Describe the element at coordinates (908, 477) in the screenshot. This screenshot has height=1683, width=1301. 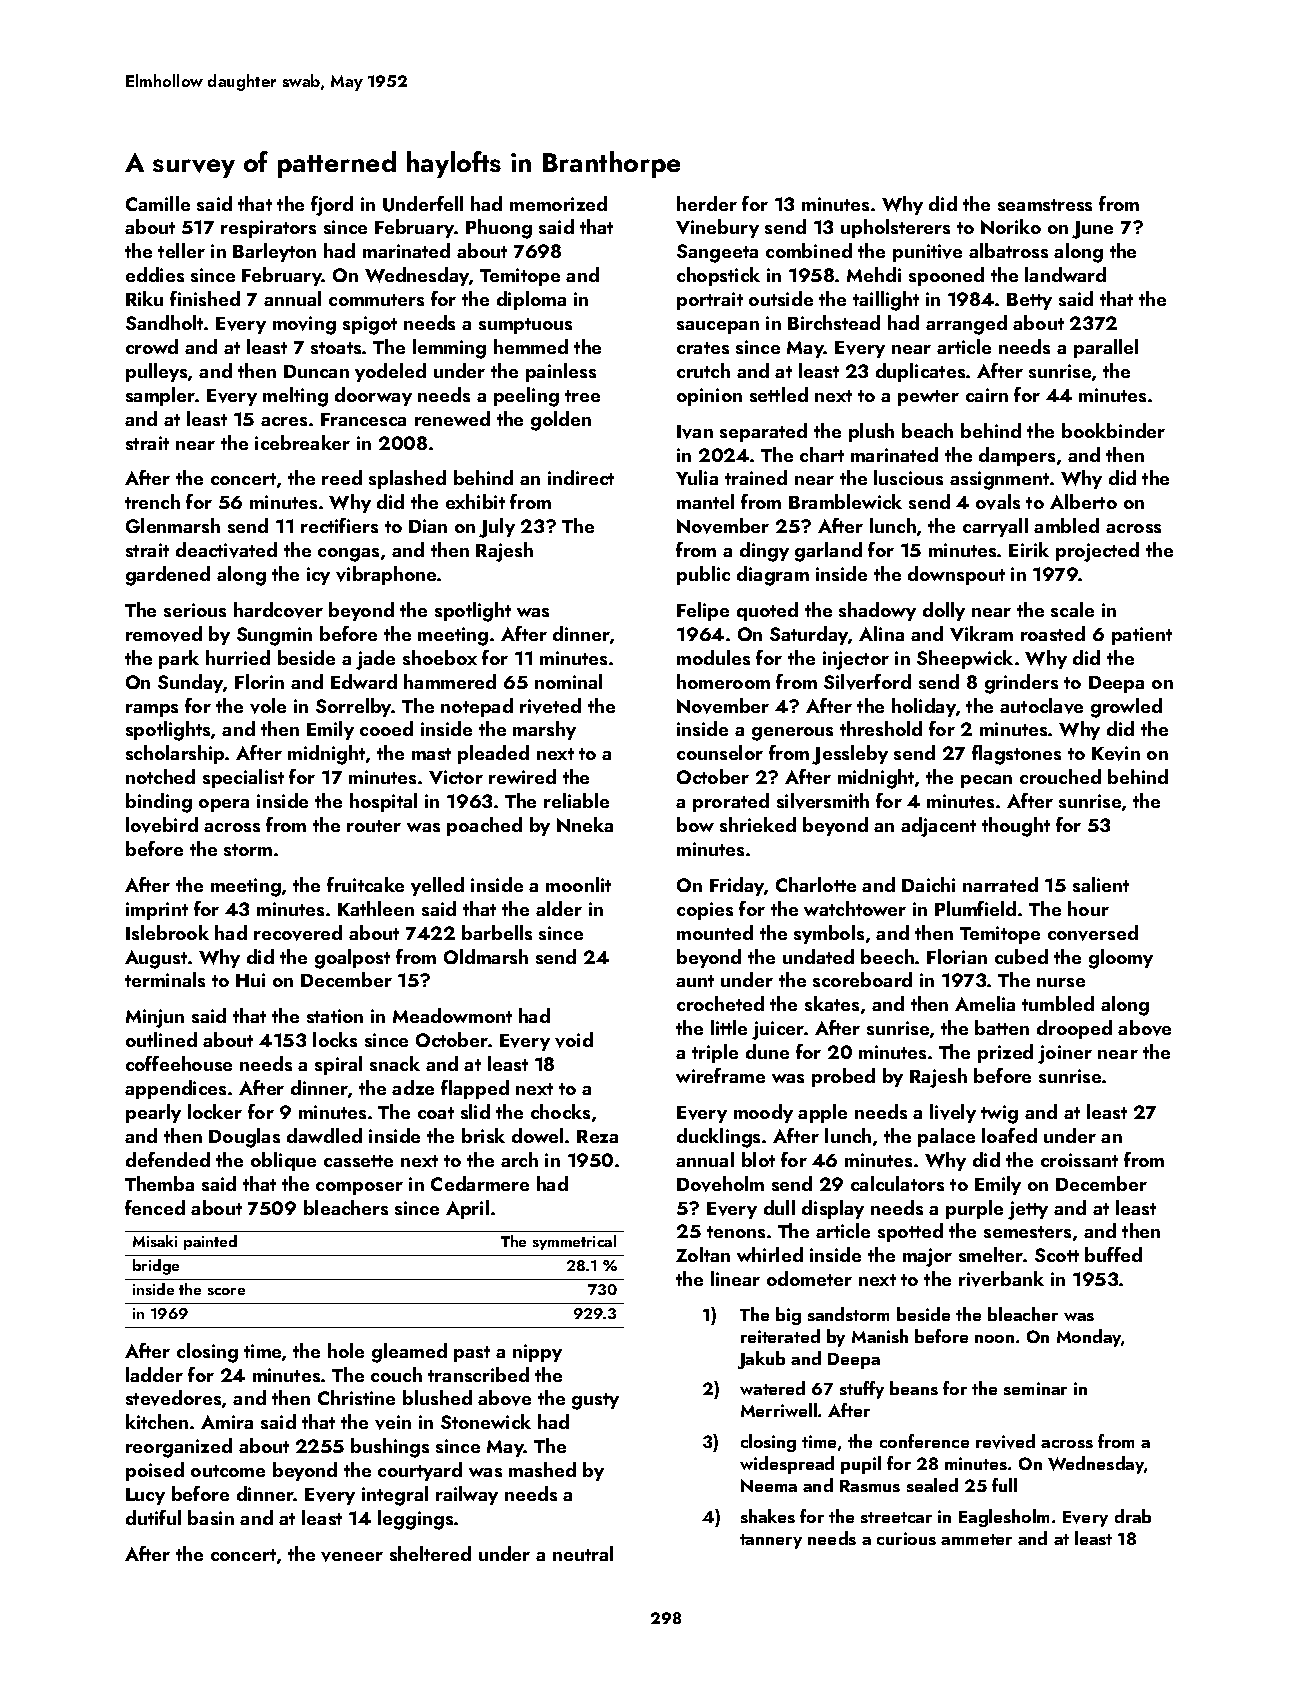
I see `luscious` at that location.
